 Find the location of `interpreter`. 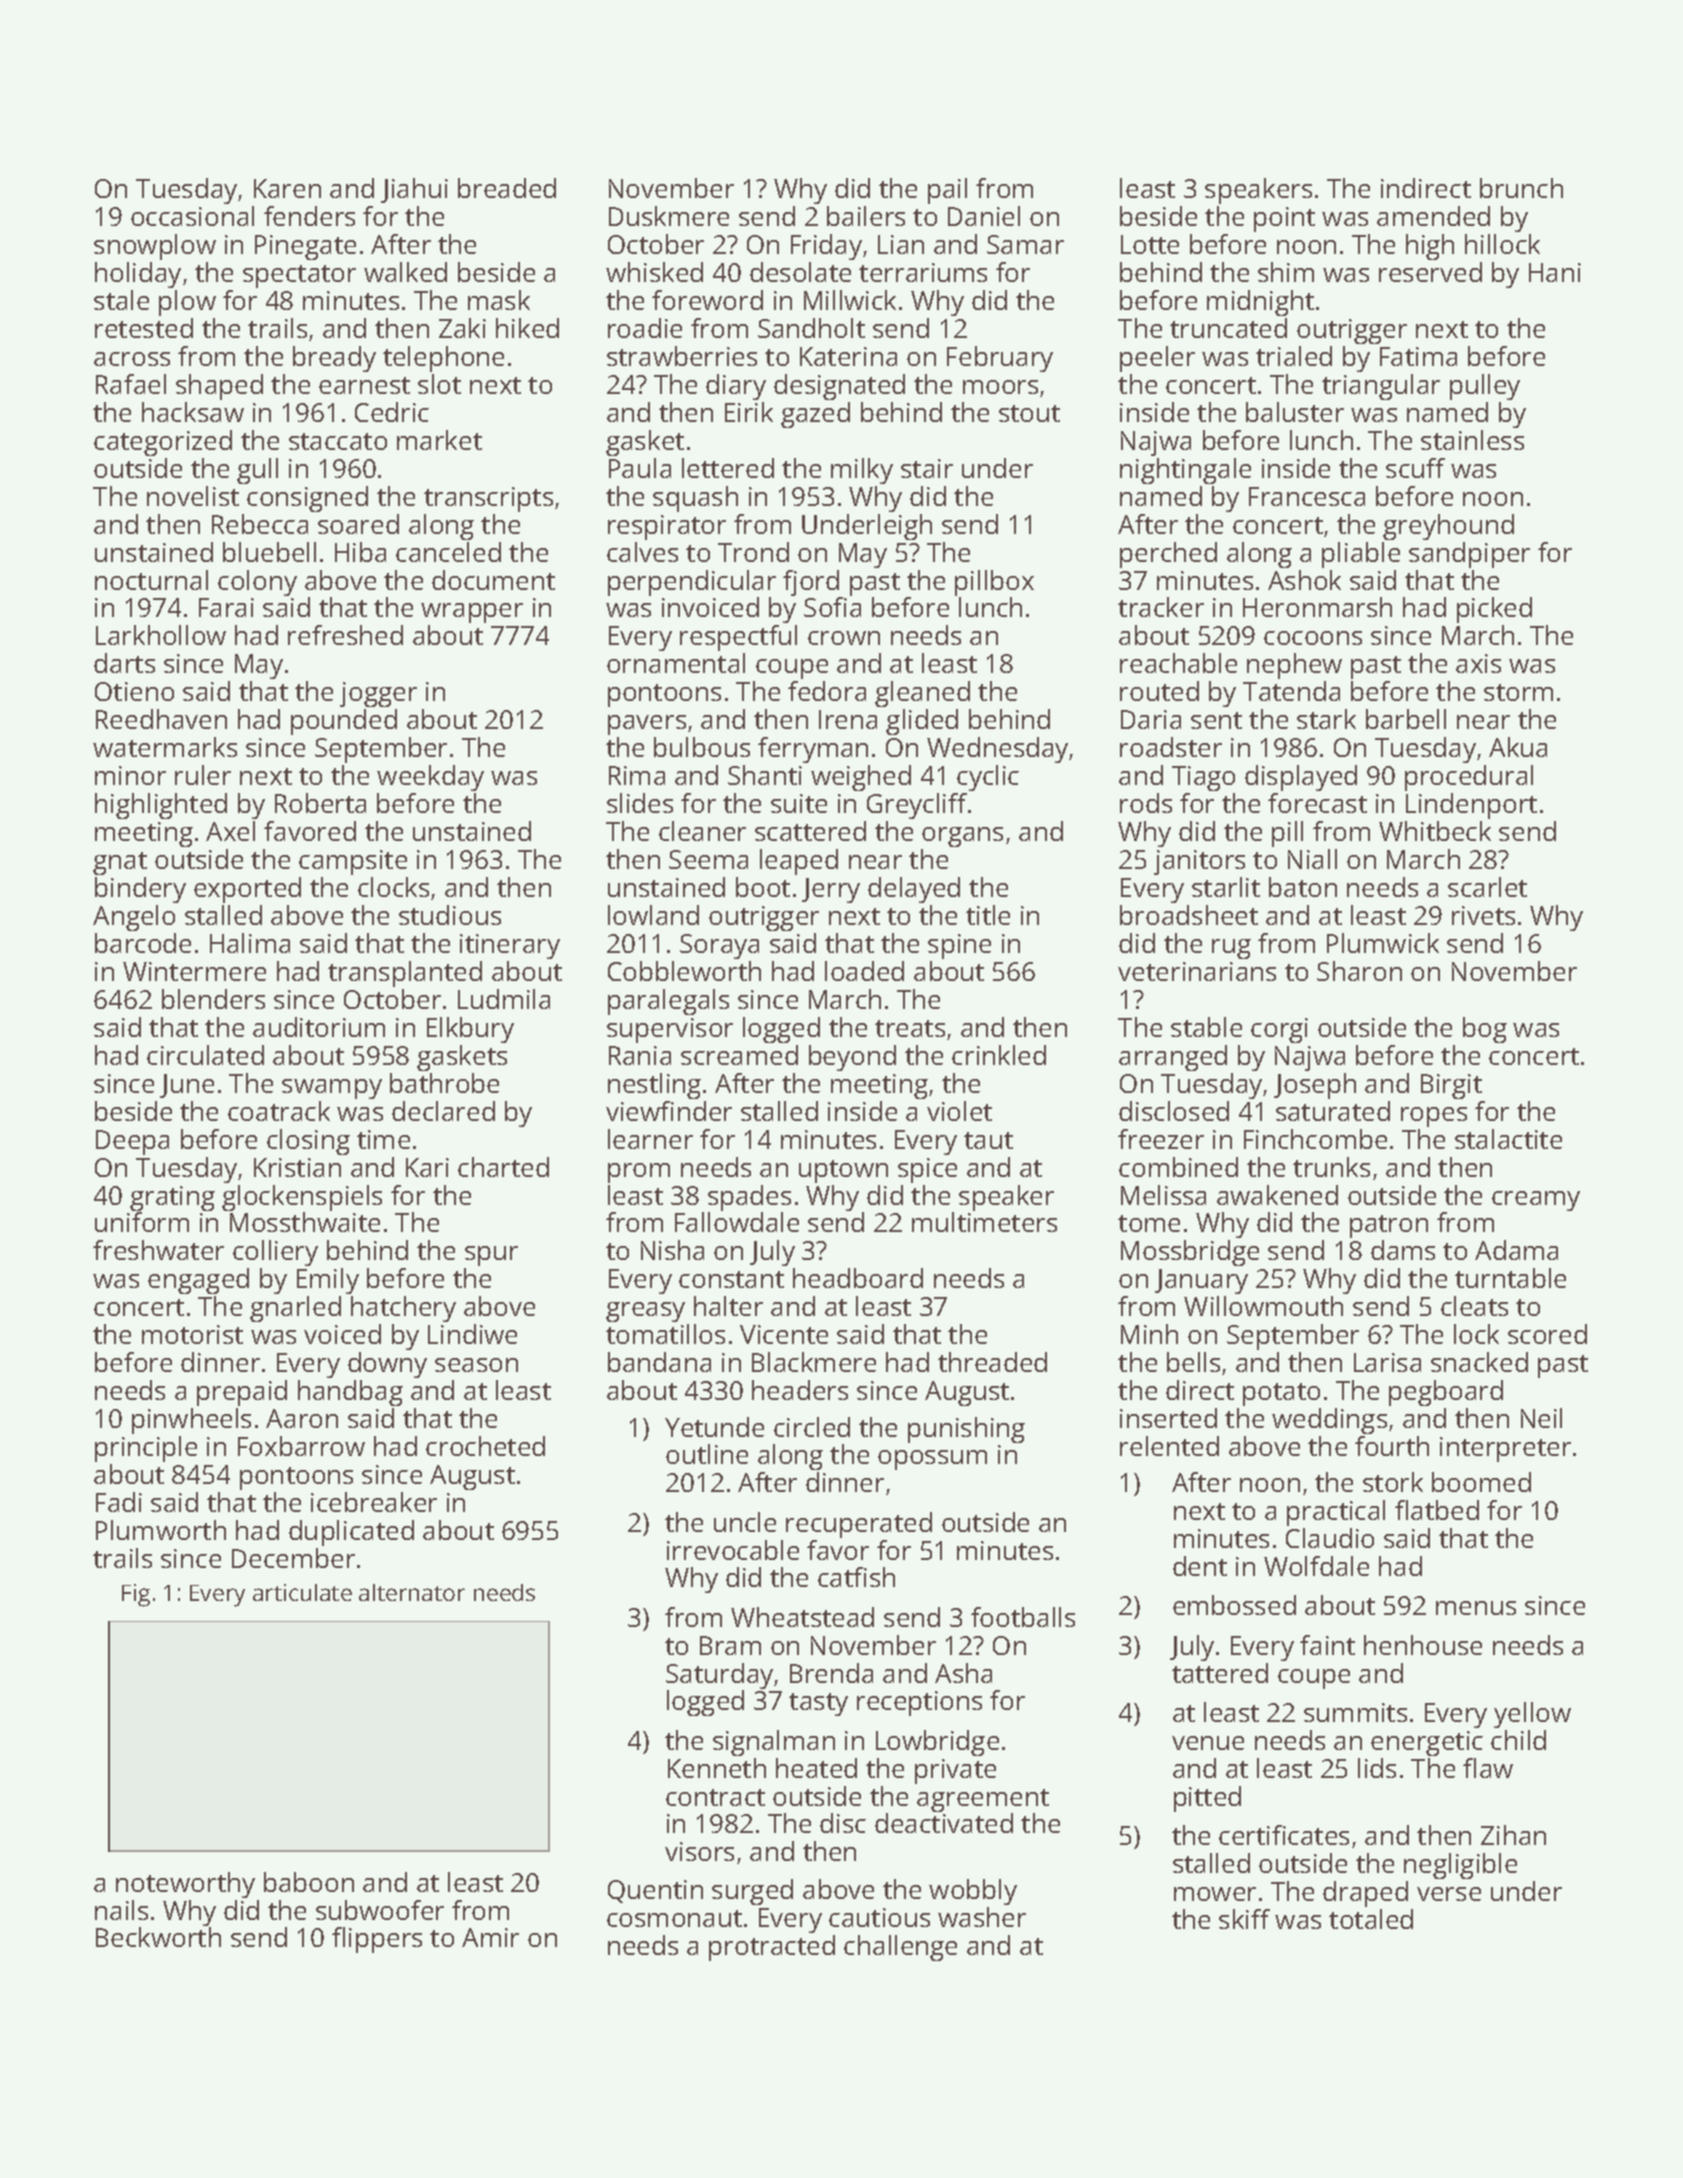

interpreter is located at coordinates (1505, 1449).
